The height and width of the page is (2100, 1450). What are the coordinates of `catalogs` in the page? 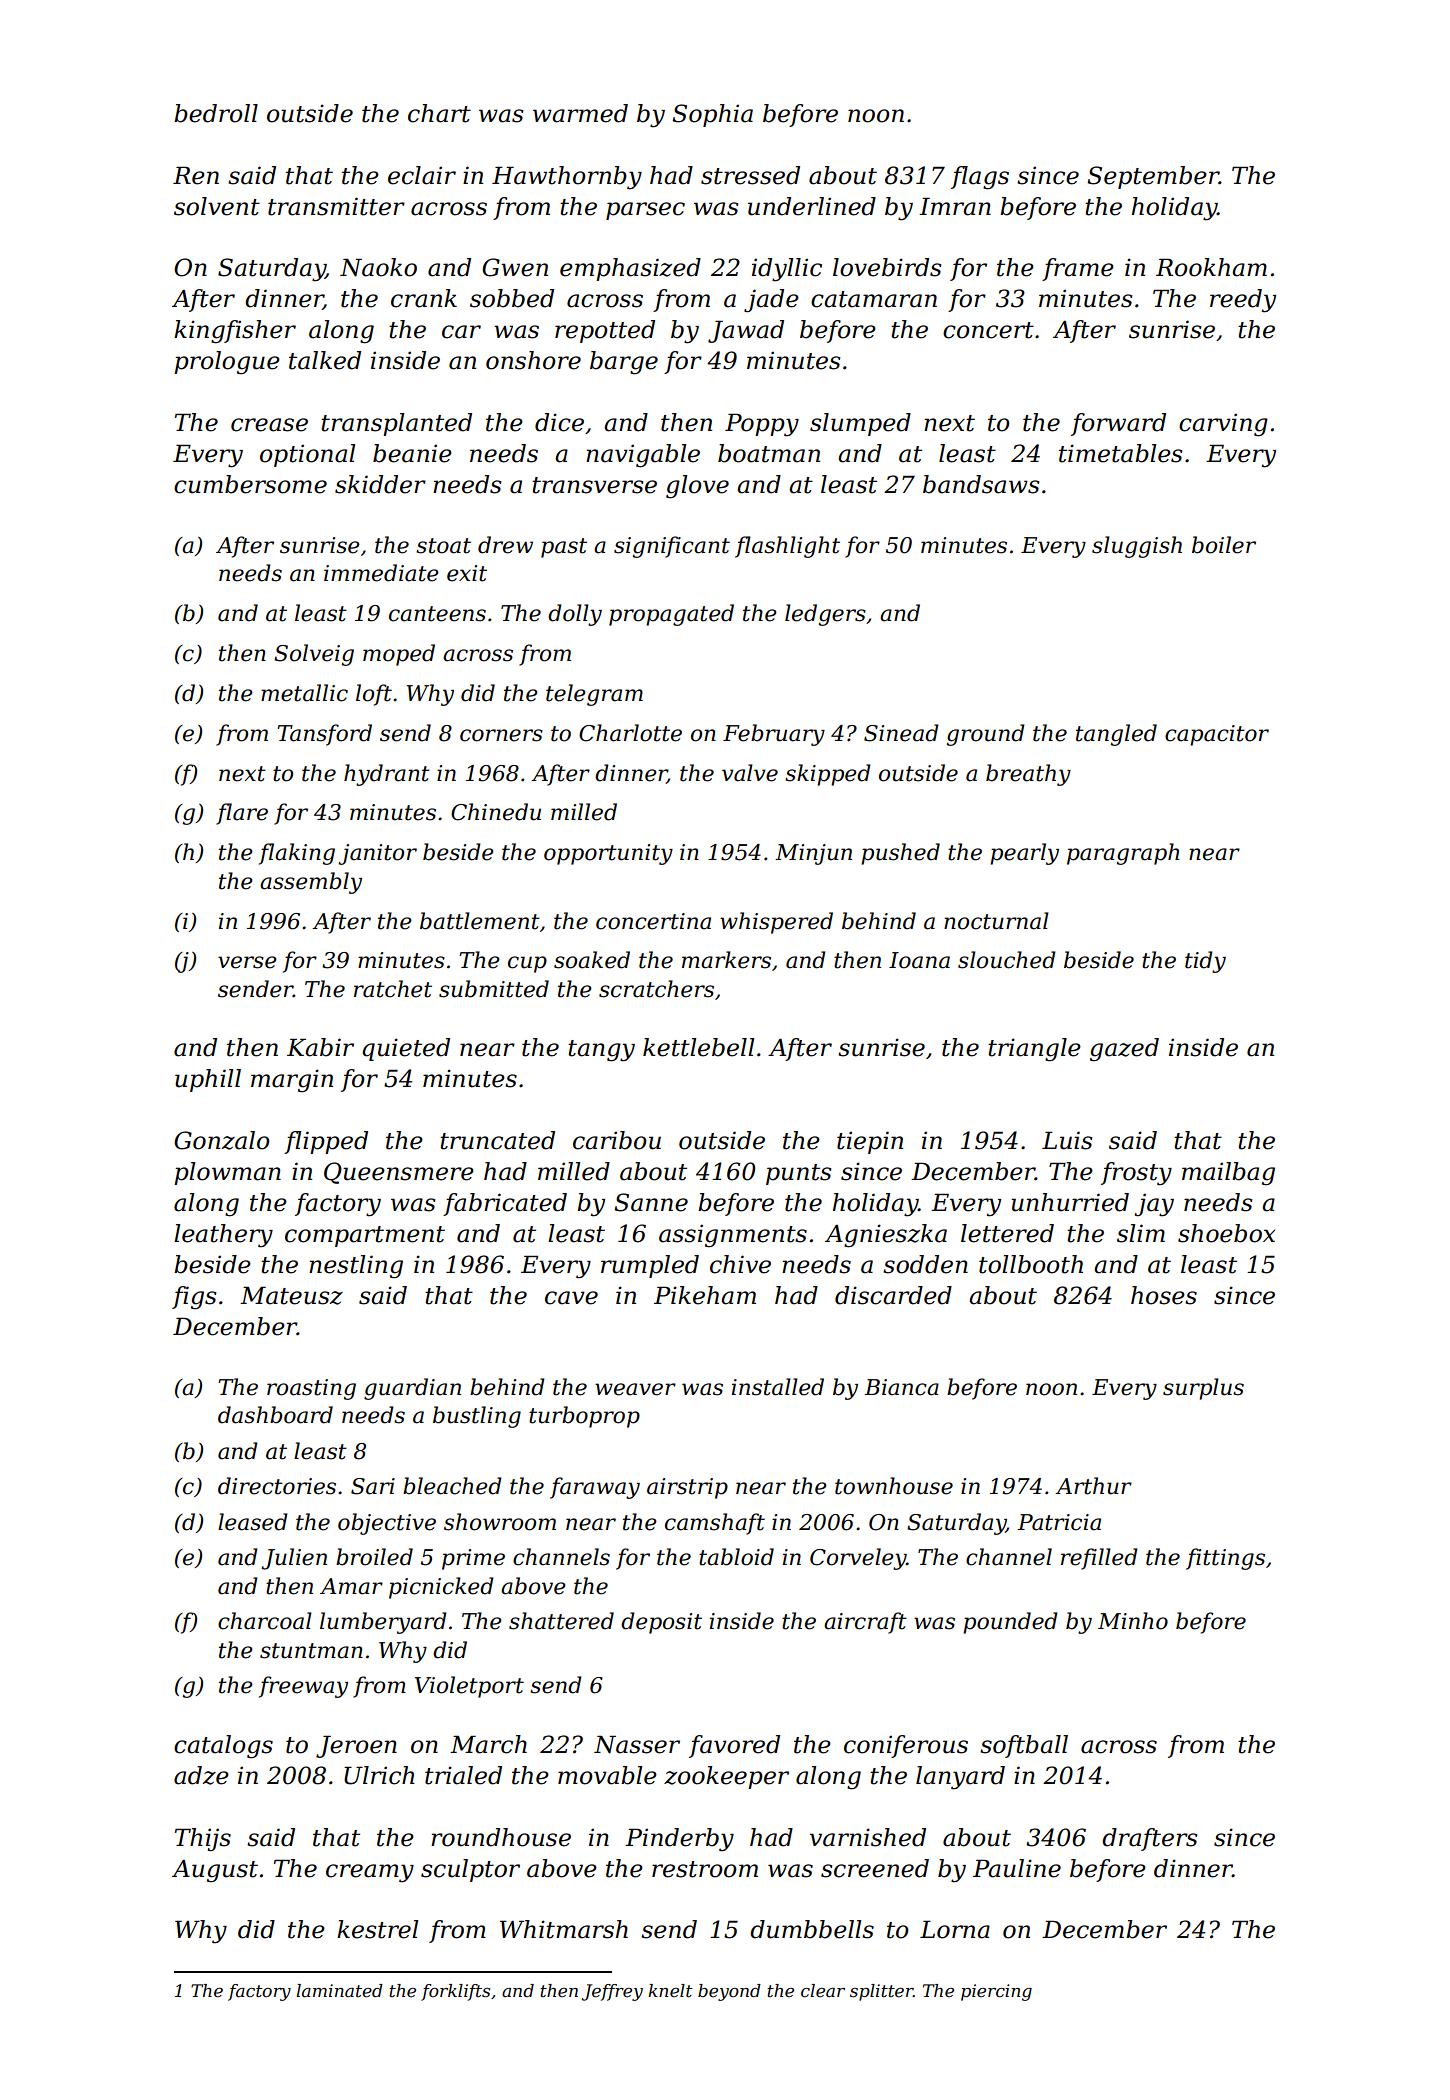 It's located at (223, 1747).
